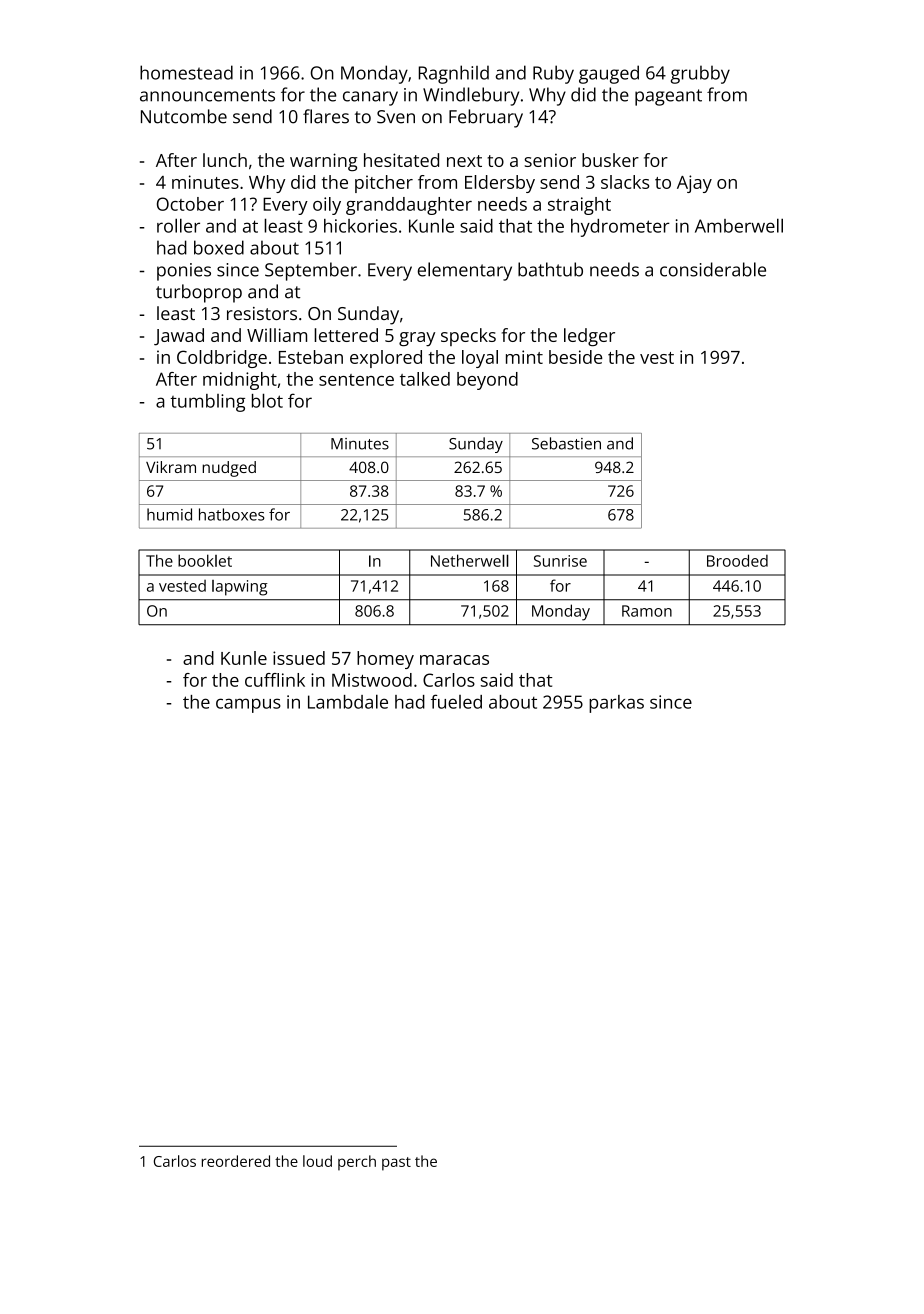 This screenshot has height=1314, width=924. I want to click on parkas, so click(616, 704).
